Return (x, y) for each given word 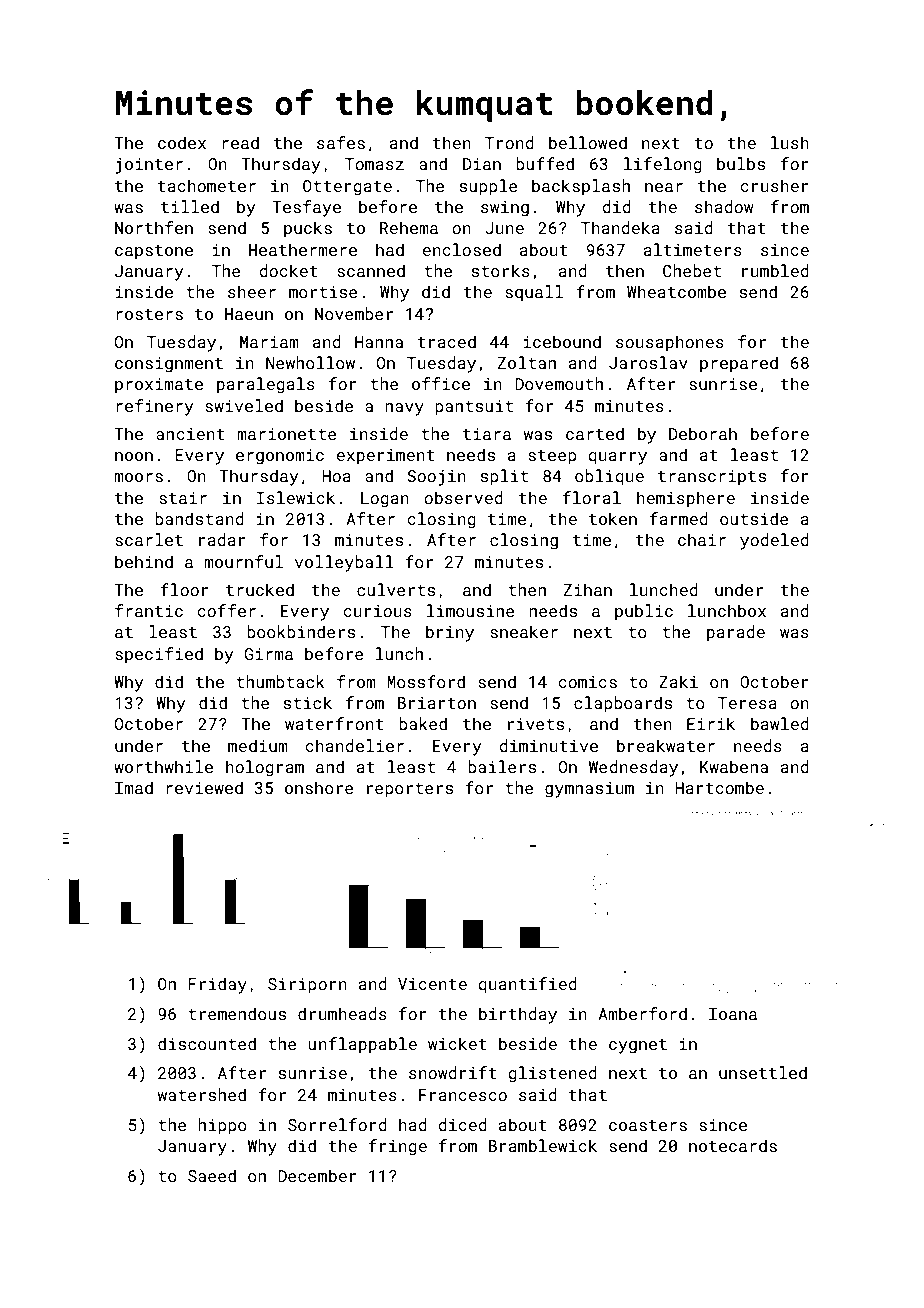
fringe (398, 1147)
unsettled (763, 1072)
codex (182, 142)
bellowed (588, 142)
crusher (775, 185)
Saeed (212, 1175)
